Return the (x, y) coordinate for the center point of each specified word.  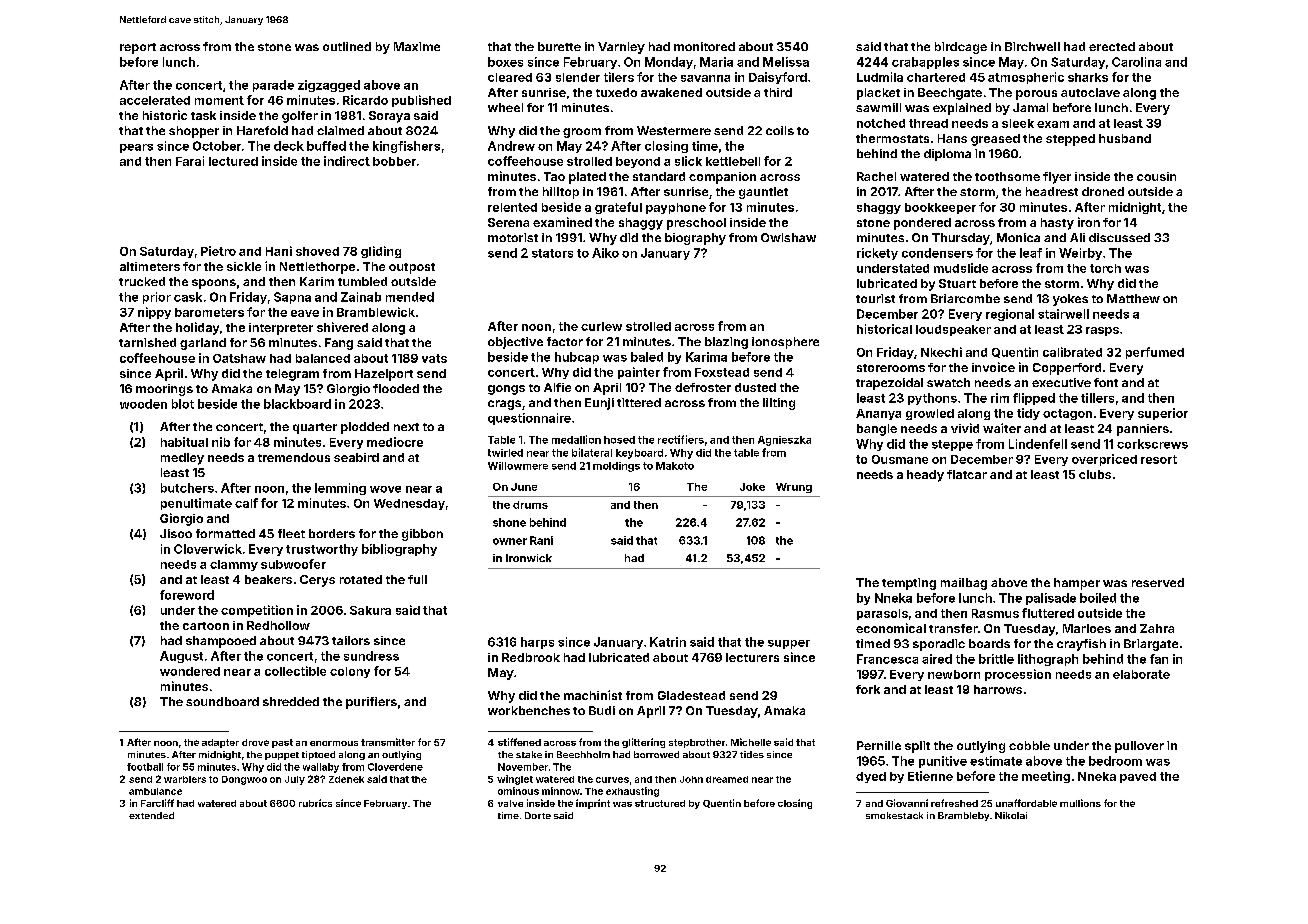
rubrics (315, 803)
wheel (505, 107)
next (406, 427)
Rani (541, 540)
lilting (779, 404)
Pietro (218, 251)
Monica (1018, 237)
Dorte (538, 815)
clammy (234, 565)
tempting (909, 584)
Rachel (876, 176)
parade (273, 86)
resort (1159, 459)
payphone (676, 208)
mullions (1080, 803)
